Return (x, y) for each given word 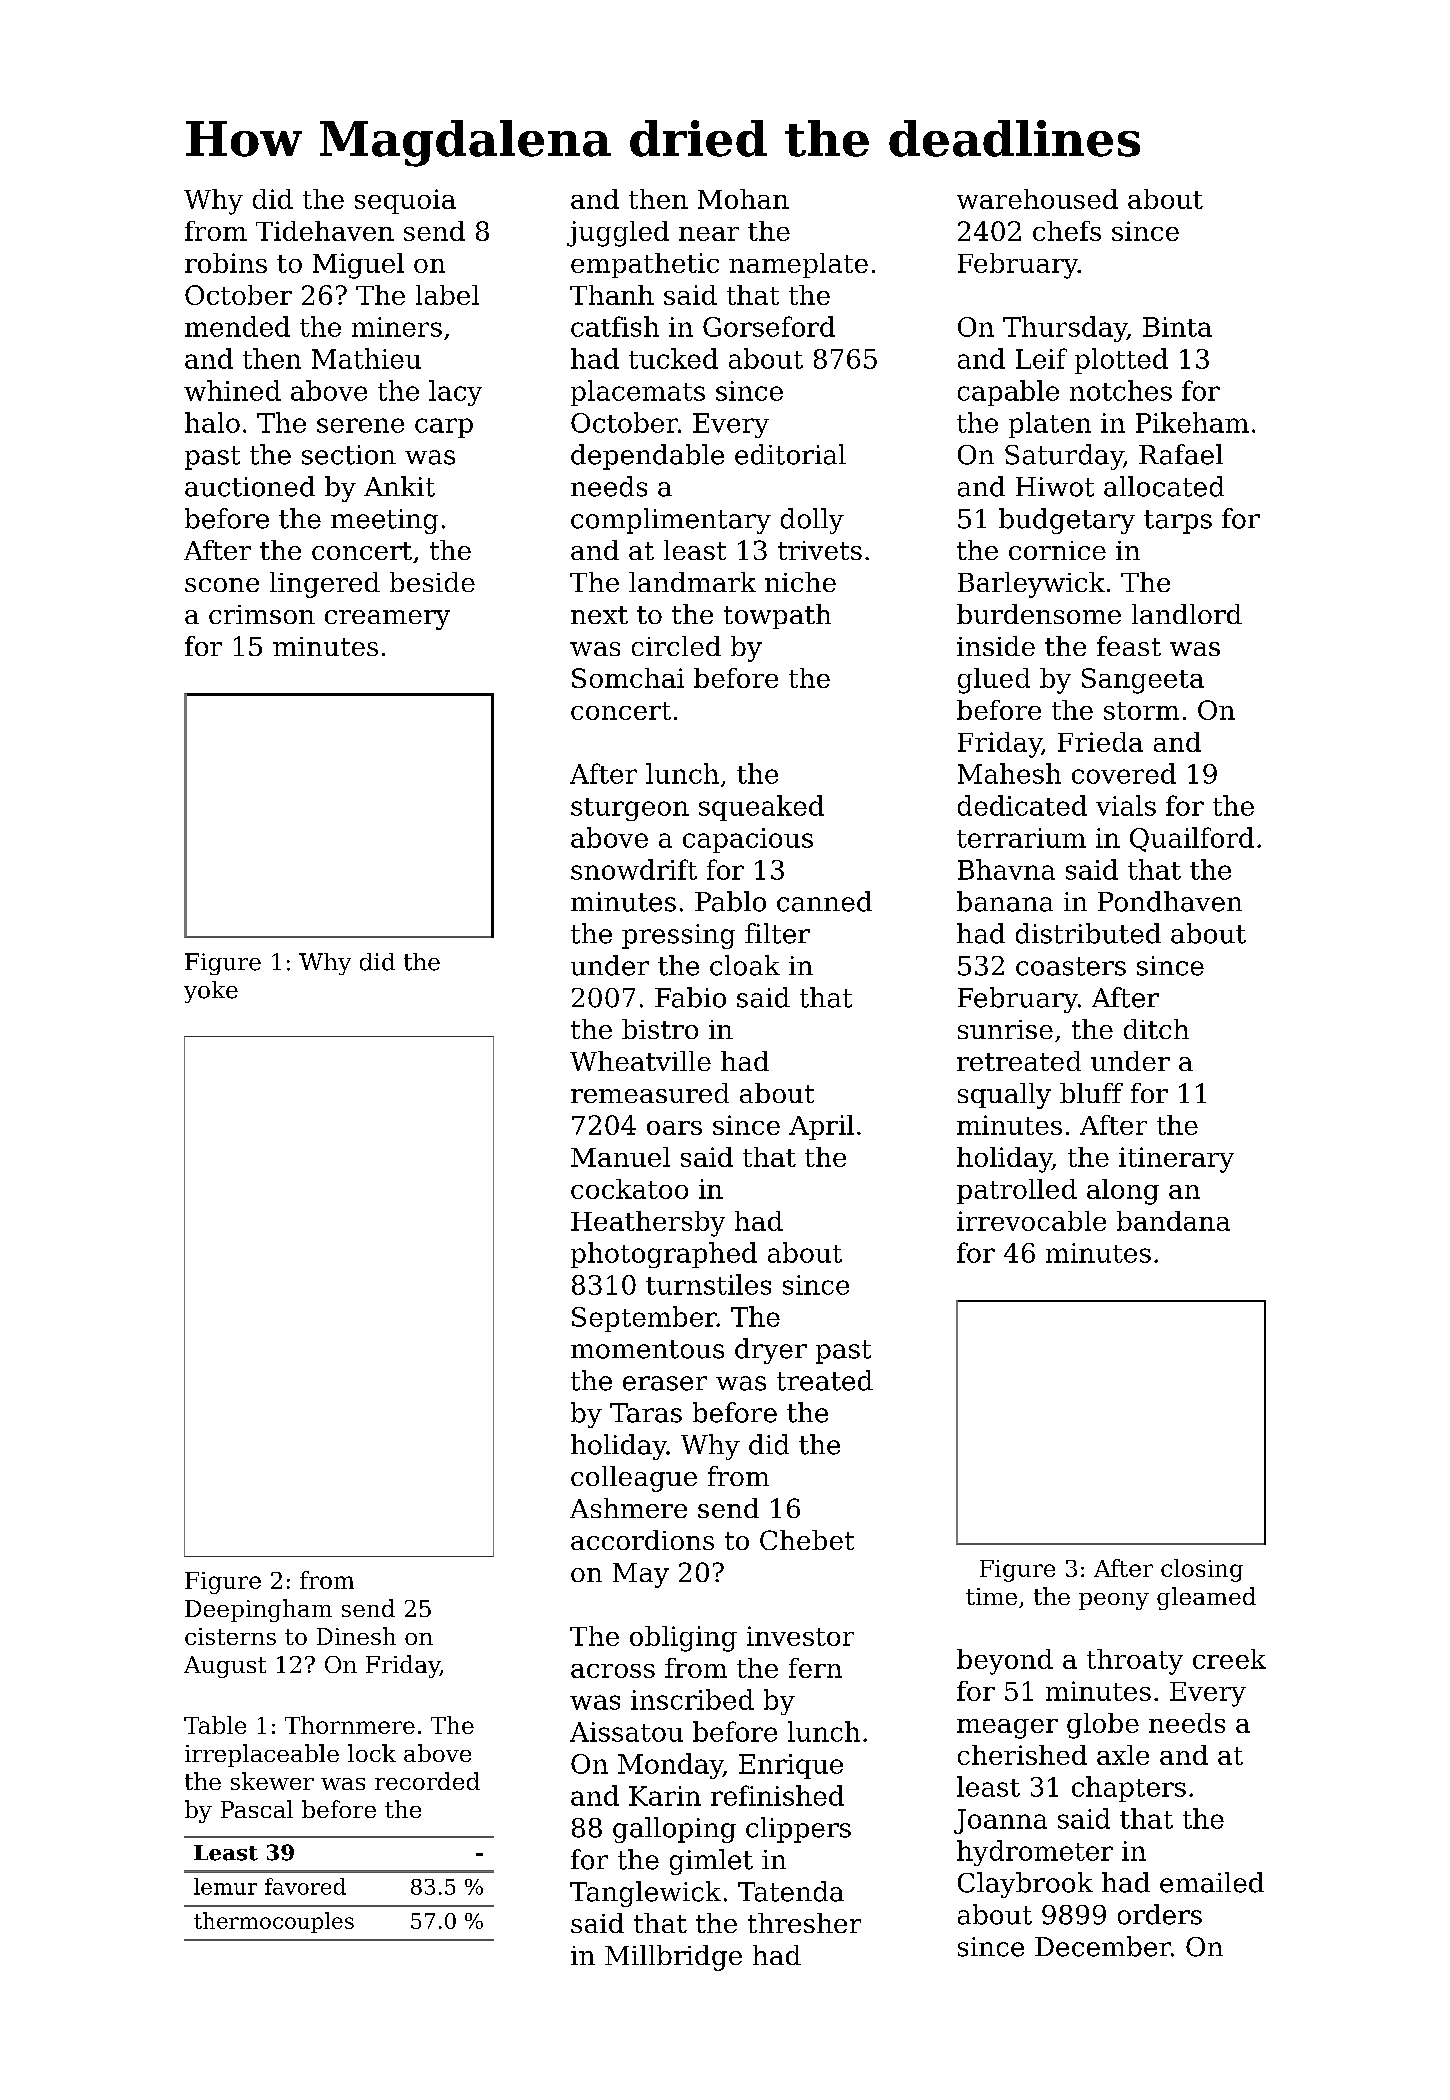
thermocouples (274, 1922)
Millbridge (673, 1958)
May (641, 1575)
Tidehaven (325, 231)
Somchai (628, 678)
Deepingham (258, 1610)
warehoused (1037, 199)
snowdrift (634, 869)
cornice (1057, 550)
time (991, 1596)
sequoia (405, 201)
